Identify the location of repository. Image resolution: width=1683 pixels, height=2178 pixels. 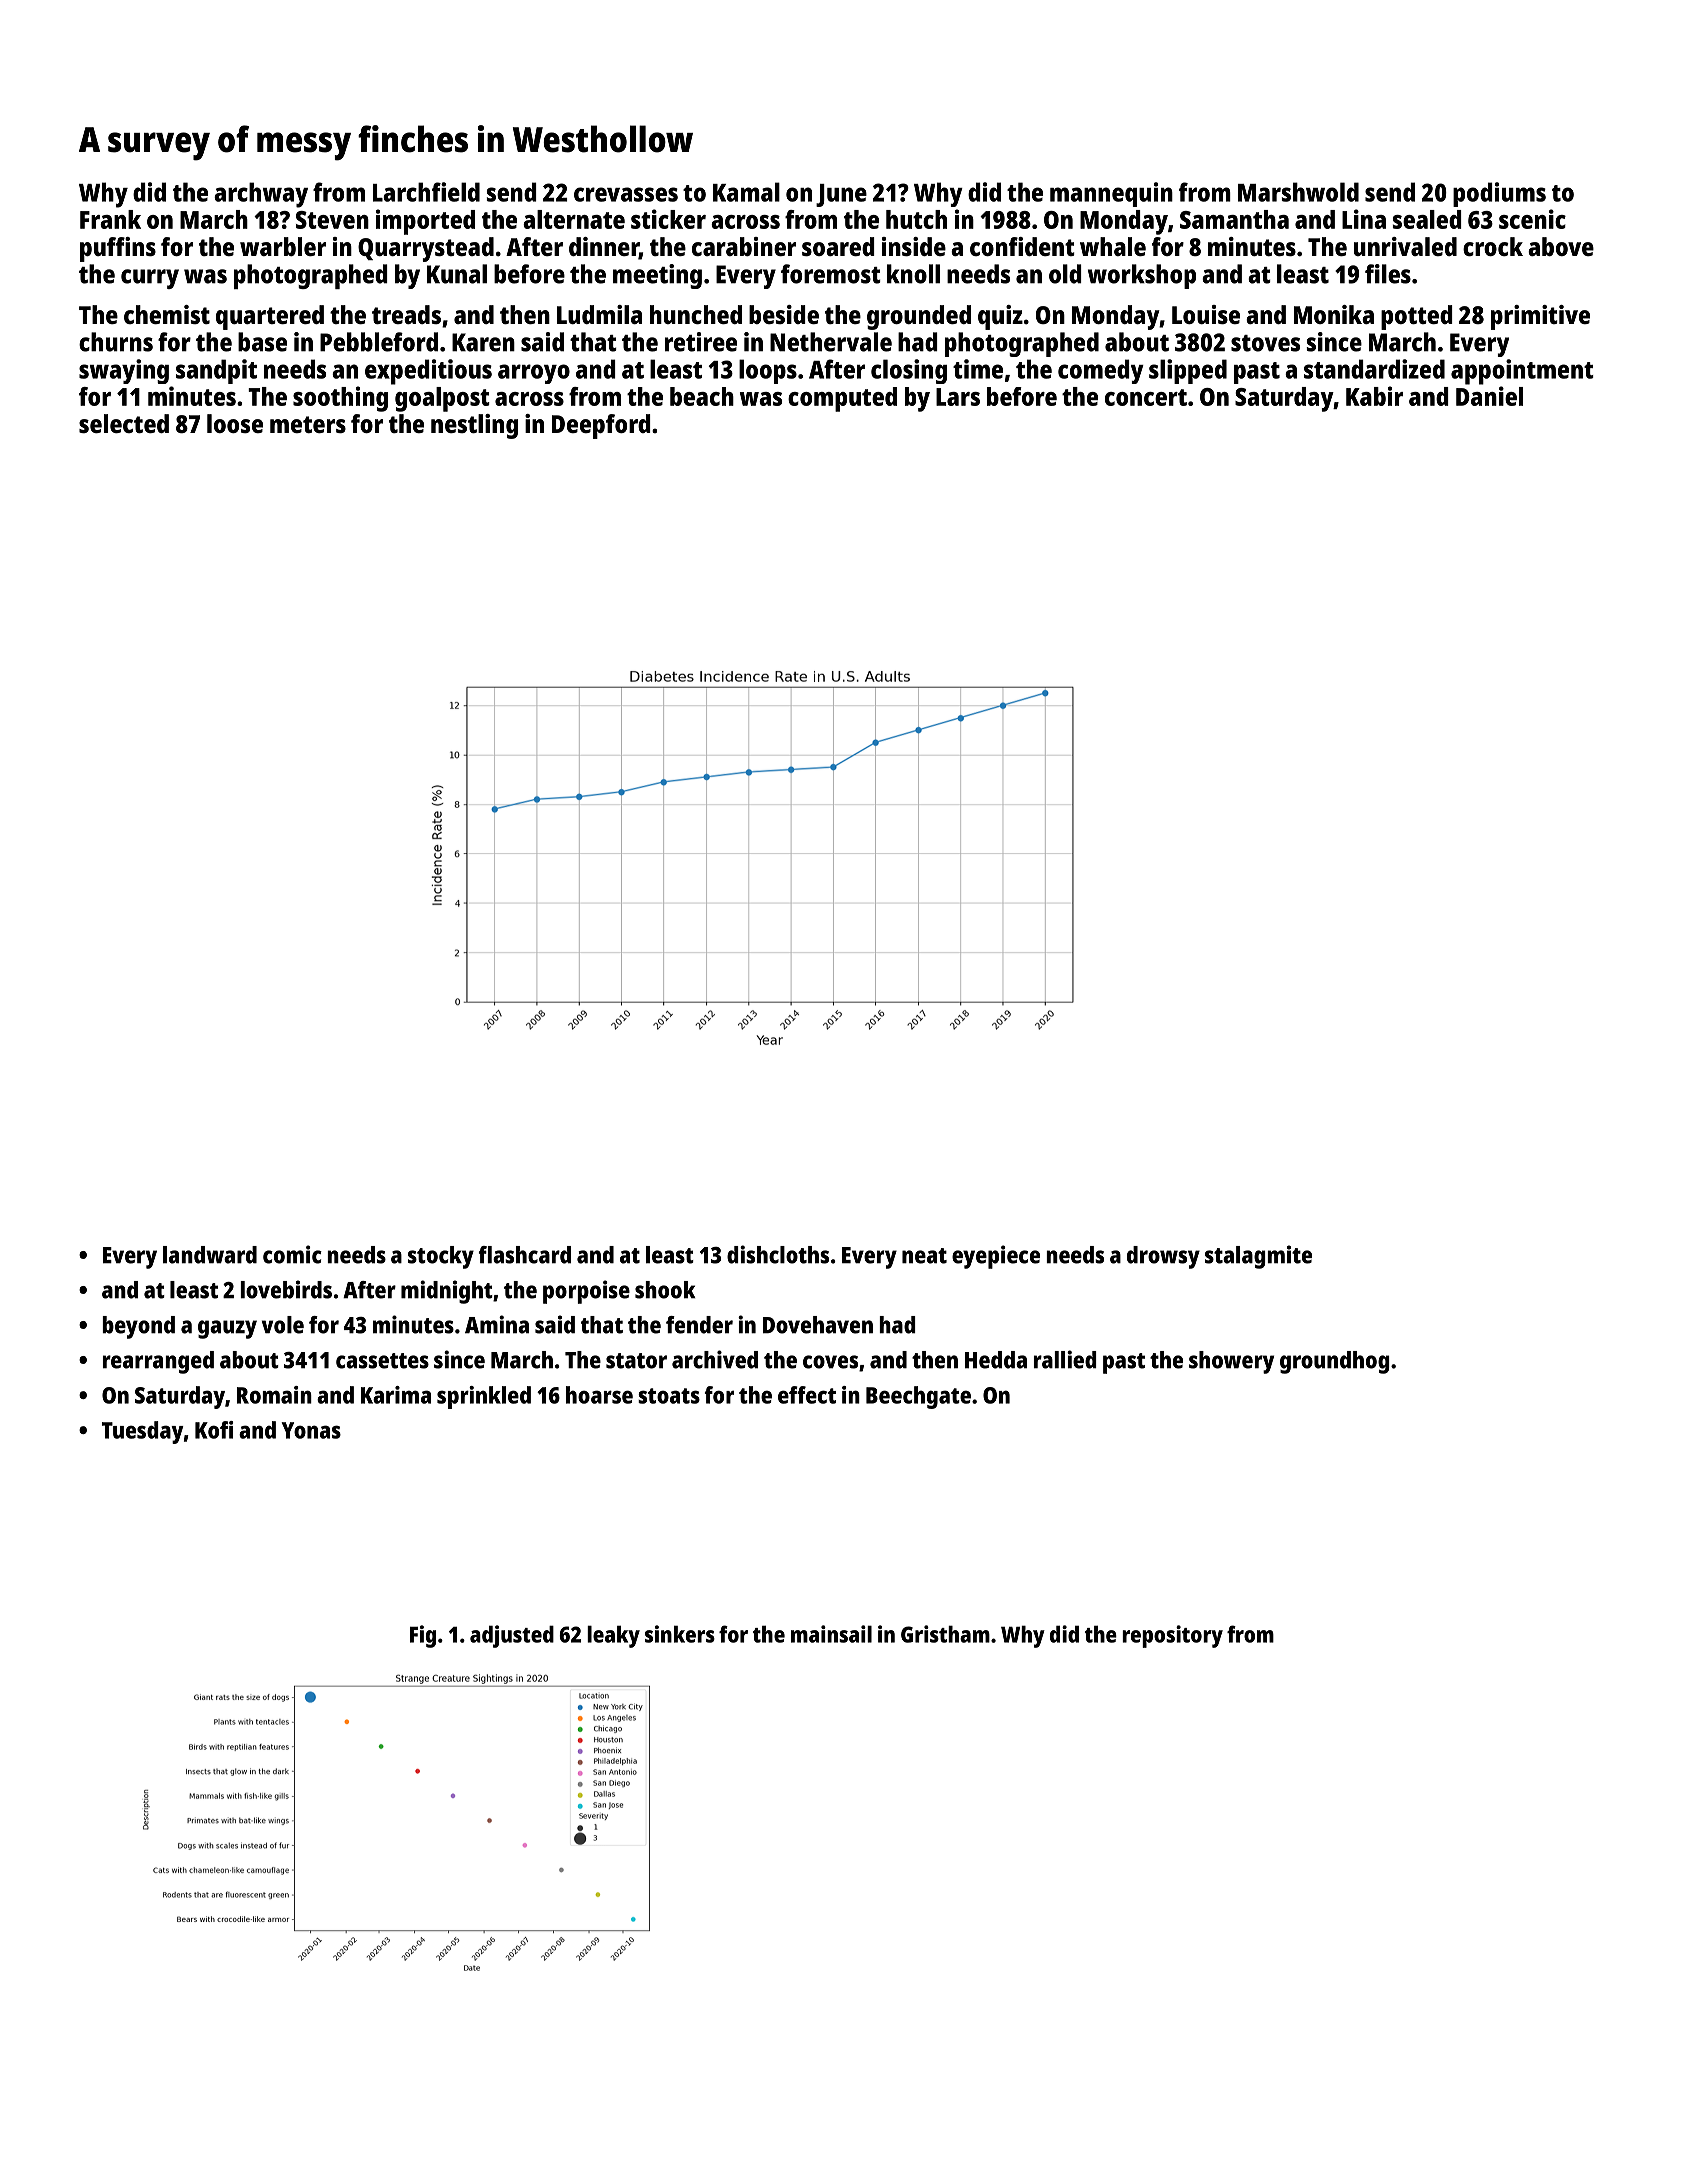
(1172, 1636).
